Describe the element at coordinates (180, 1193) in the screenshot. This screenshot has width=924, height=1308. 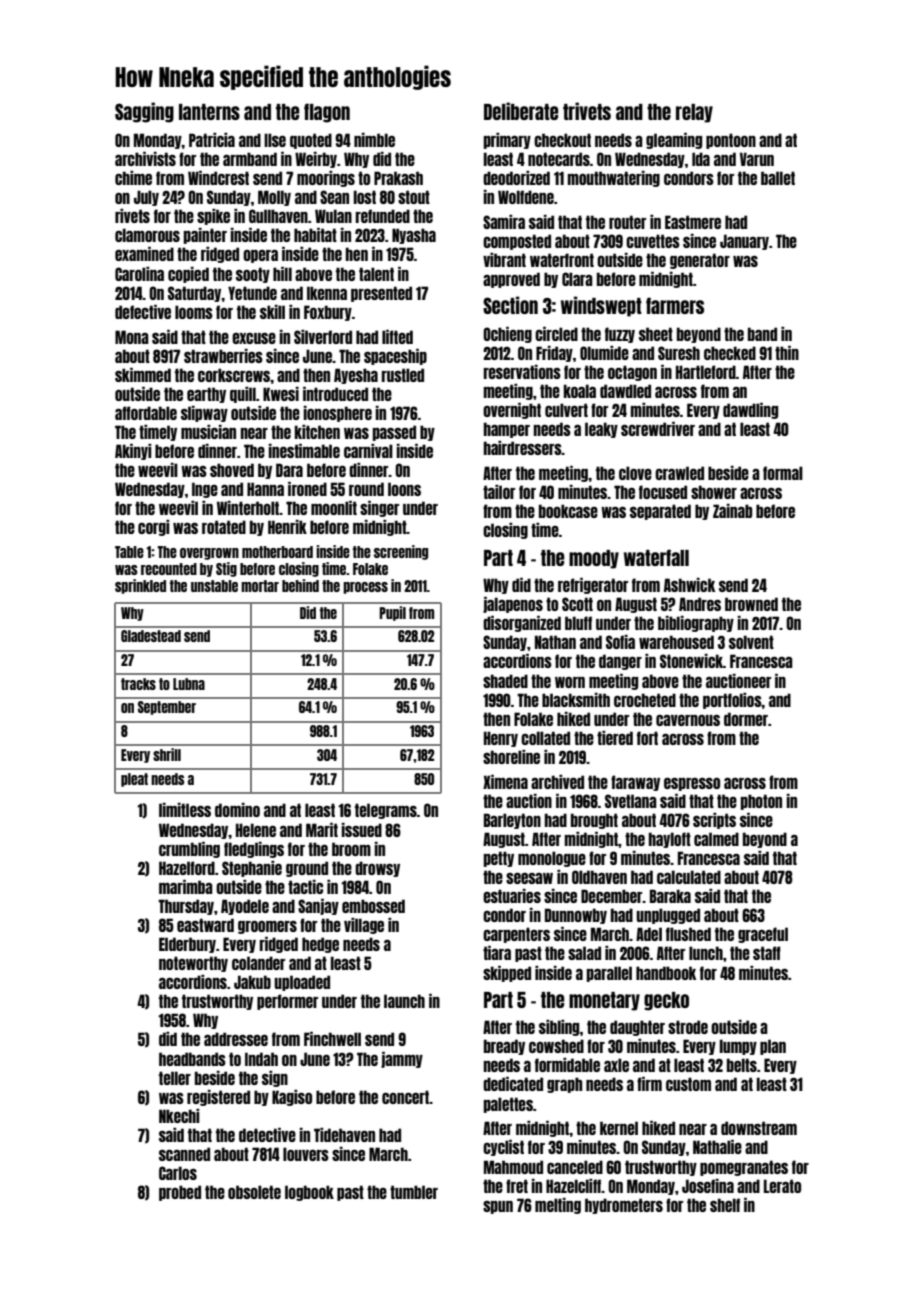
I see `probed` at that location.
